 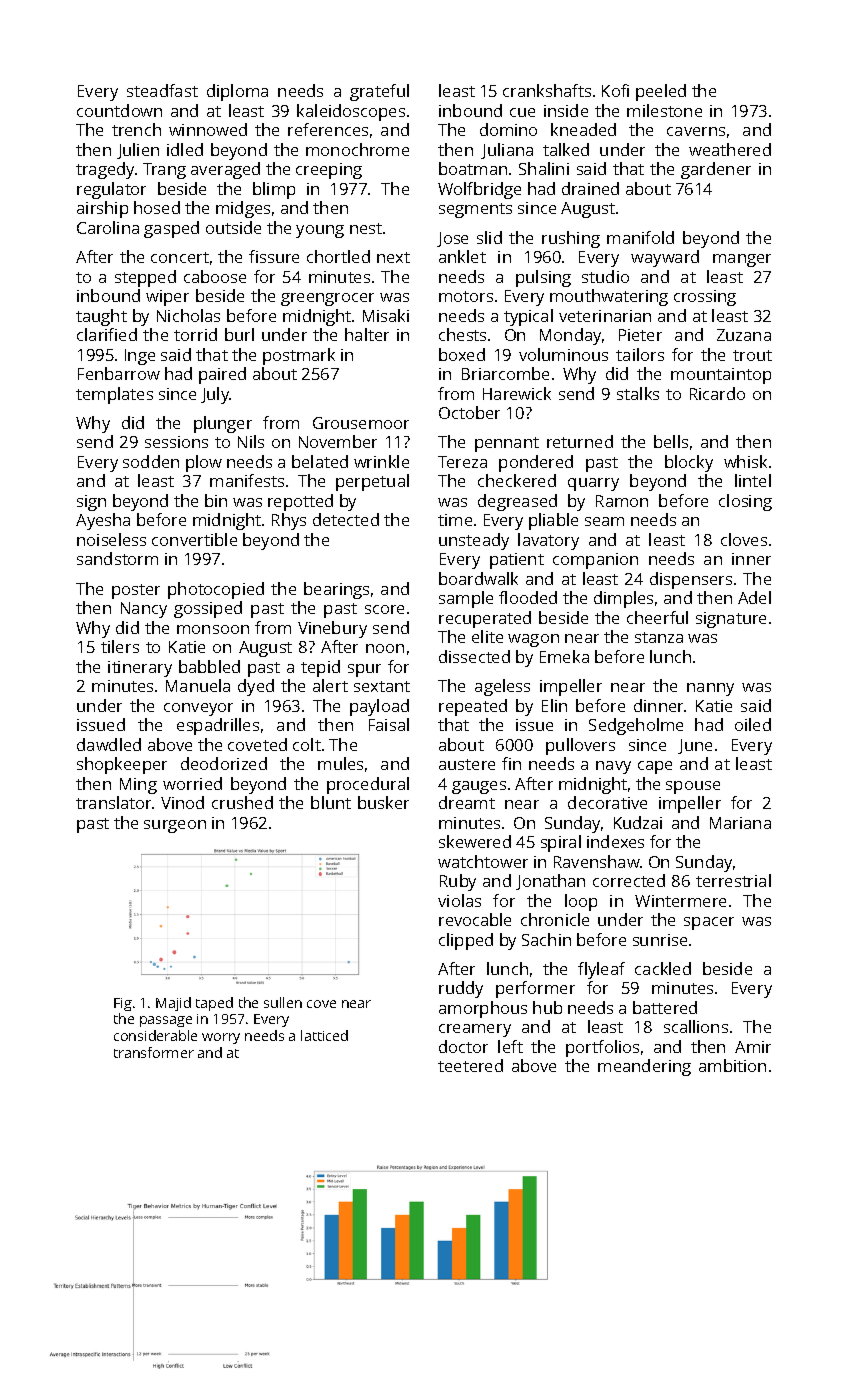 I want to click on patient, so click(x=517, y=561).
